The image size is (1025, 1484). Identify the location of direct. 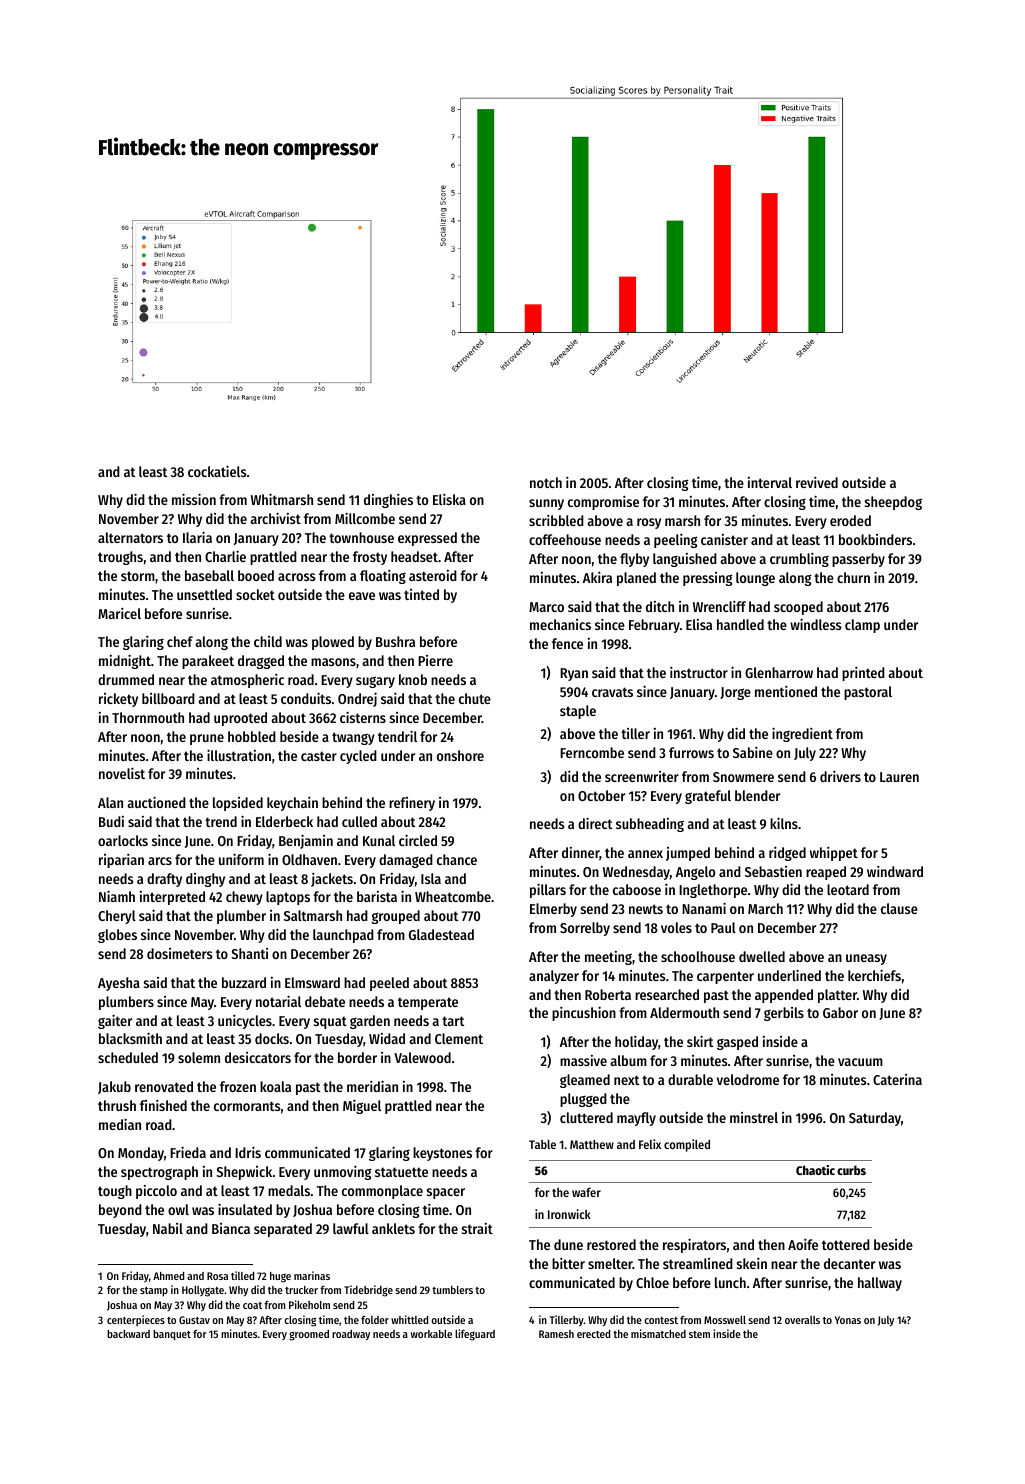
(595, 823).
